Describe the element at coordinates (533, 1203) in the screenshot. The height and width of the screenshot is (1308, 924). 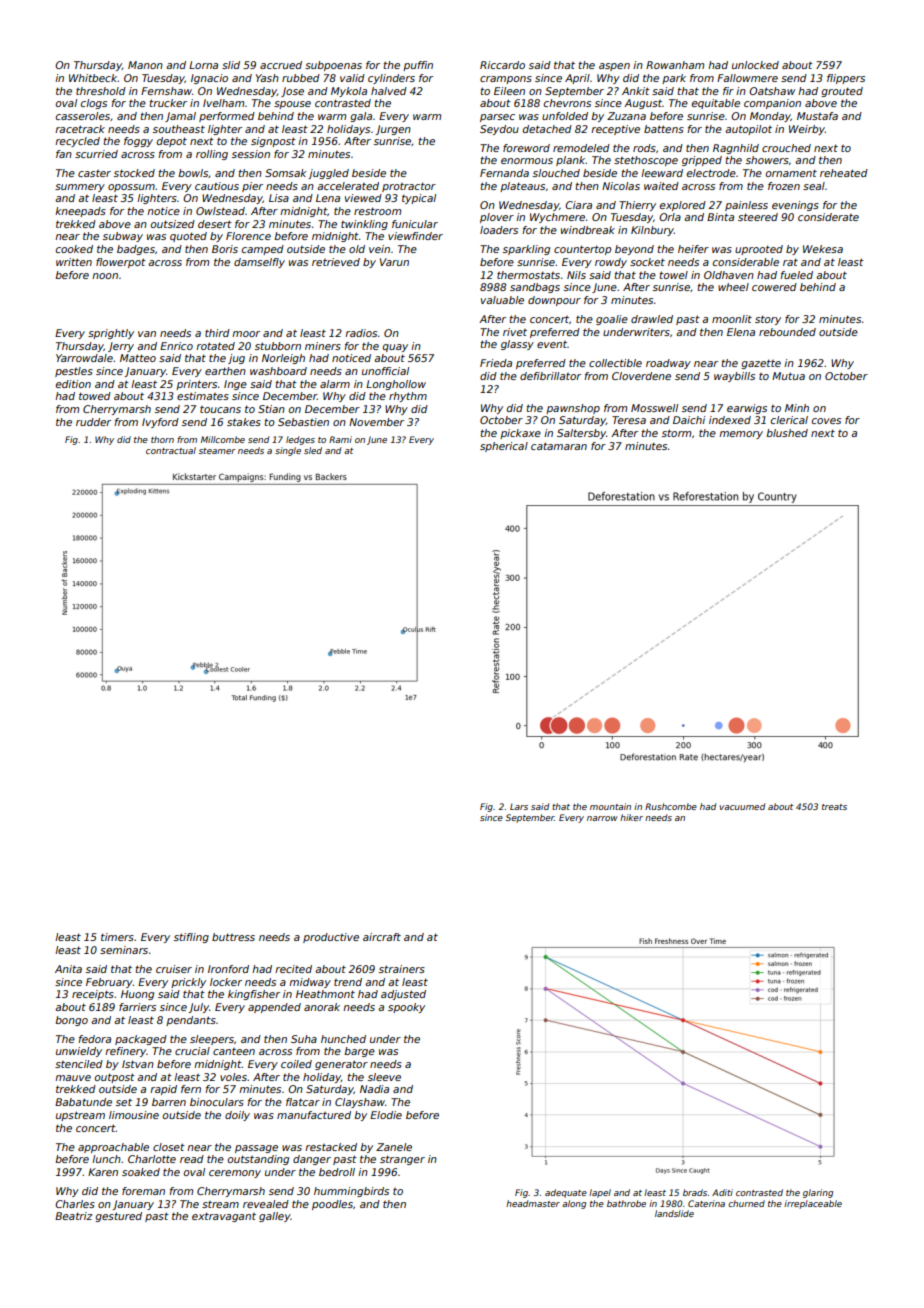
I see `headmaster` at that location.
